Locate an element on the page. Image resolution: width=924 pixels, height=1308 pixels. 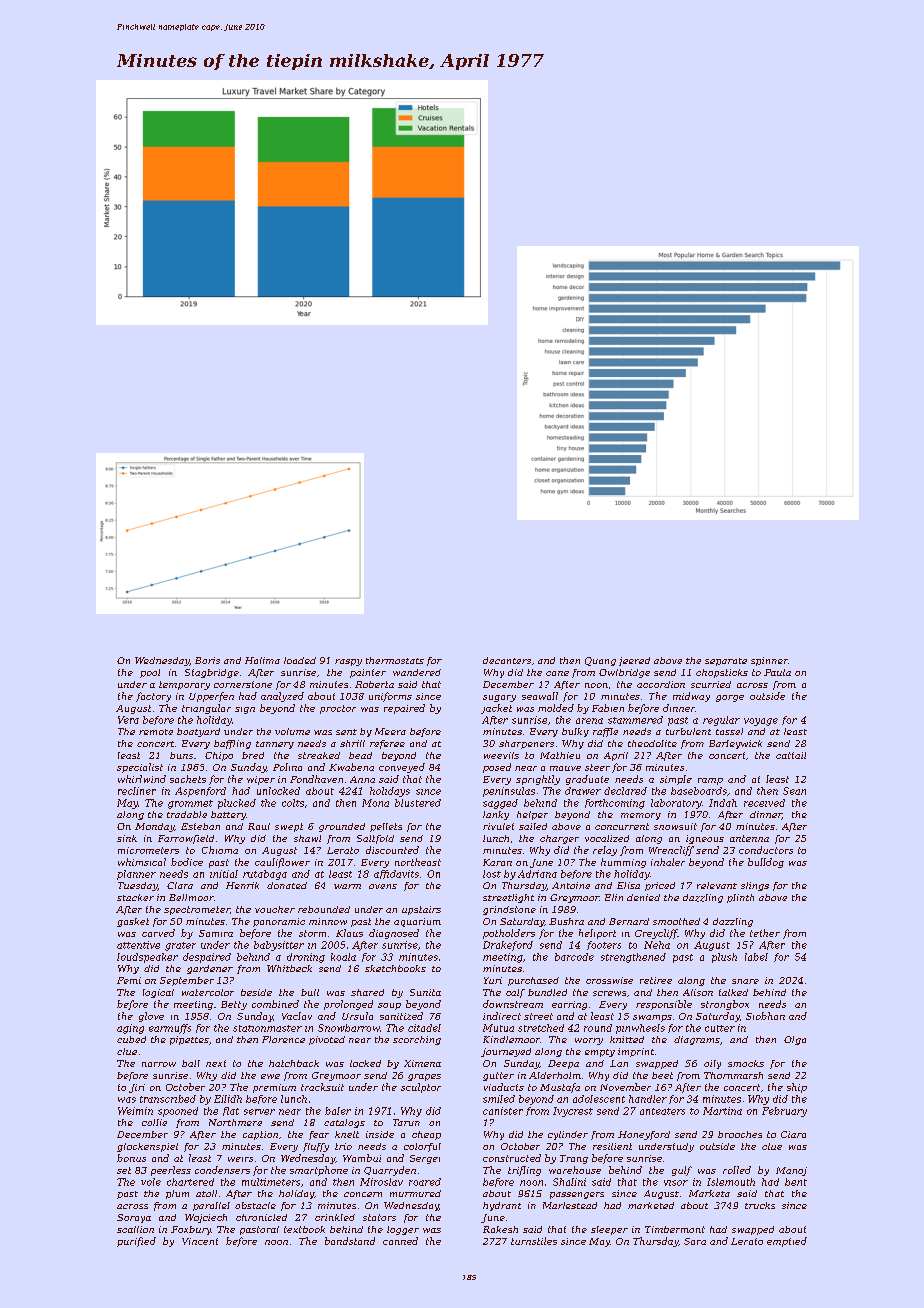
Clara is located at coordinates (180, 885).
